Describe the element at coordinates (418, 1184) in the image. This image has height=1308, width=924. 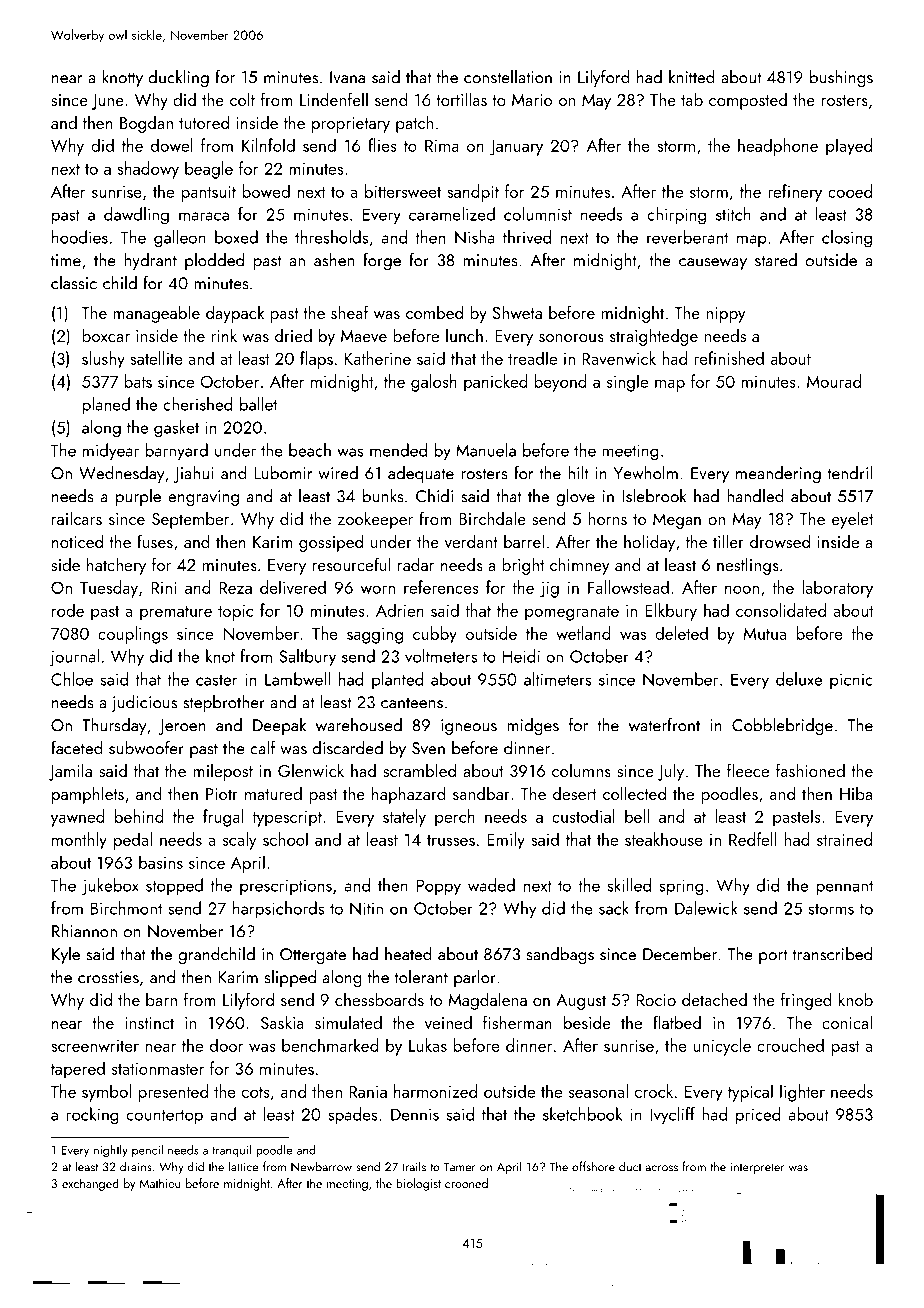
I see `biologist` at that location.
